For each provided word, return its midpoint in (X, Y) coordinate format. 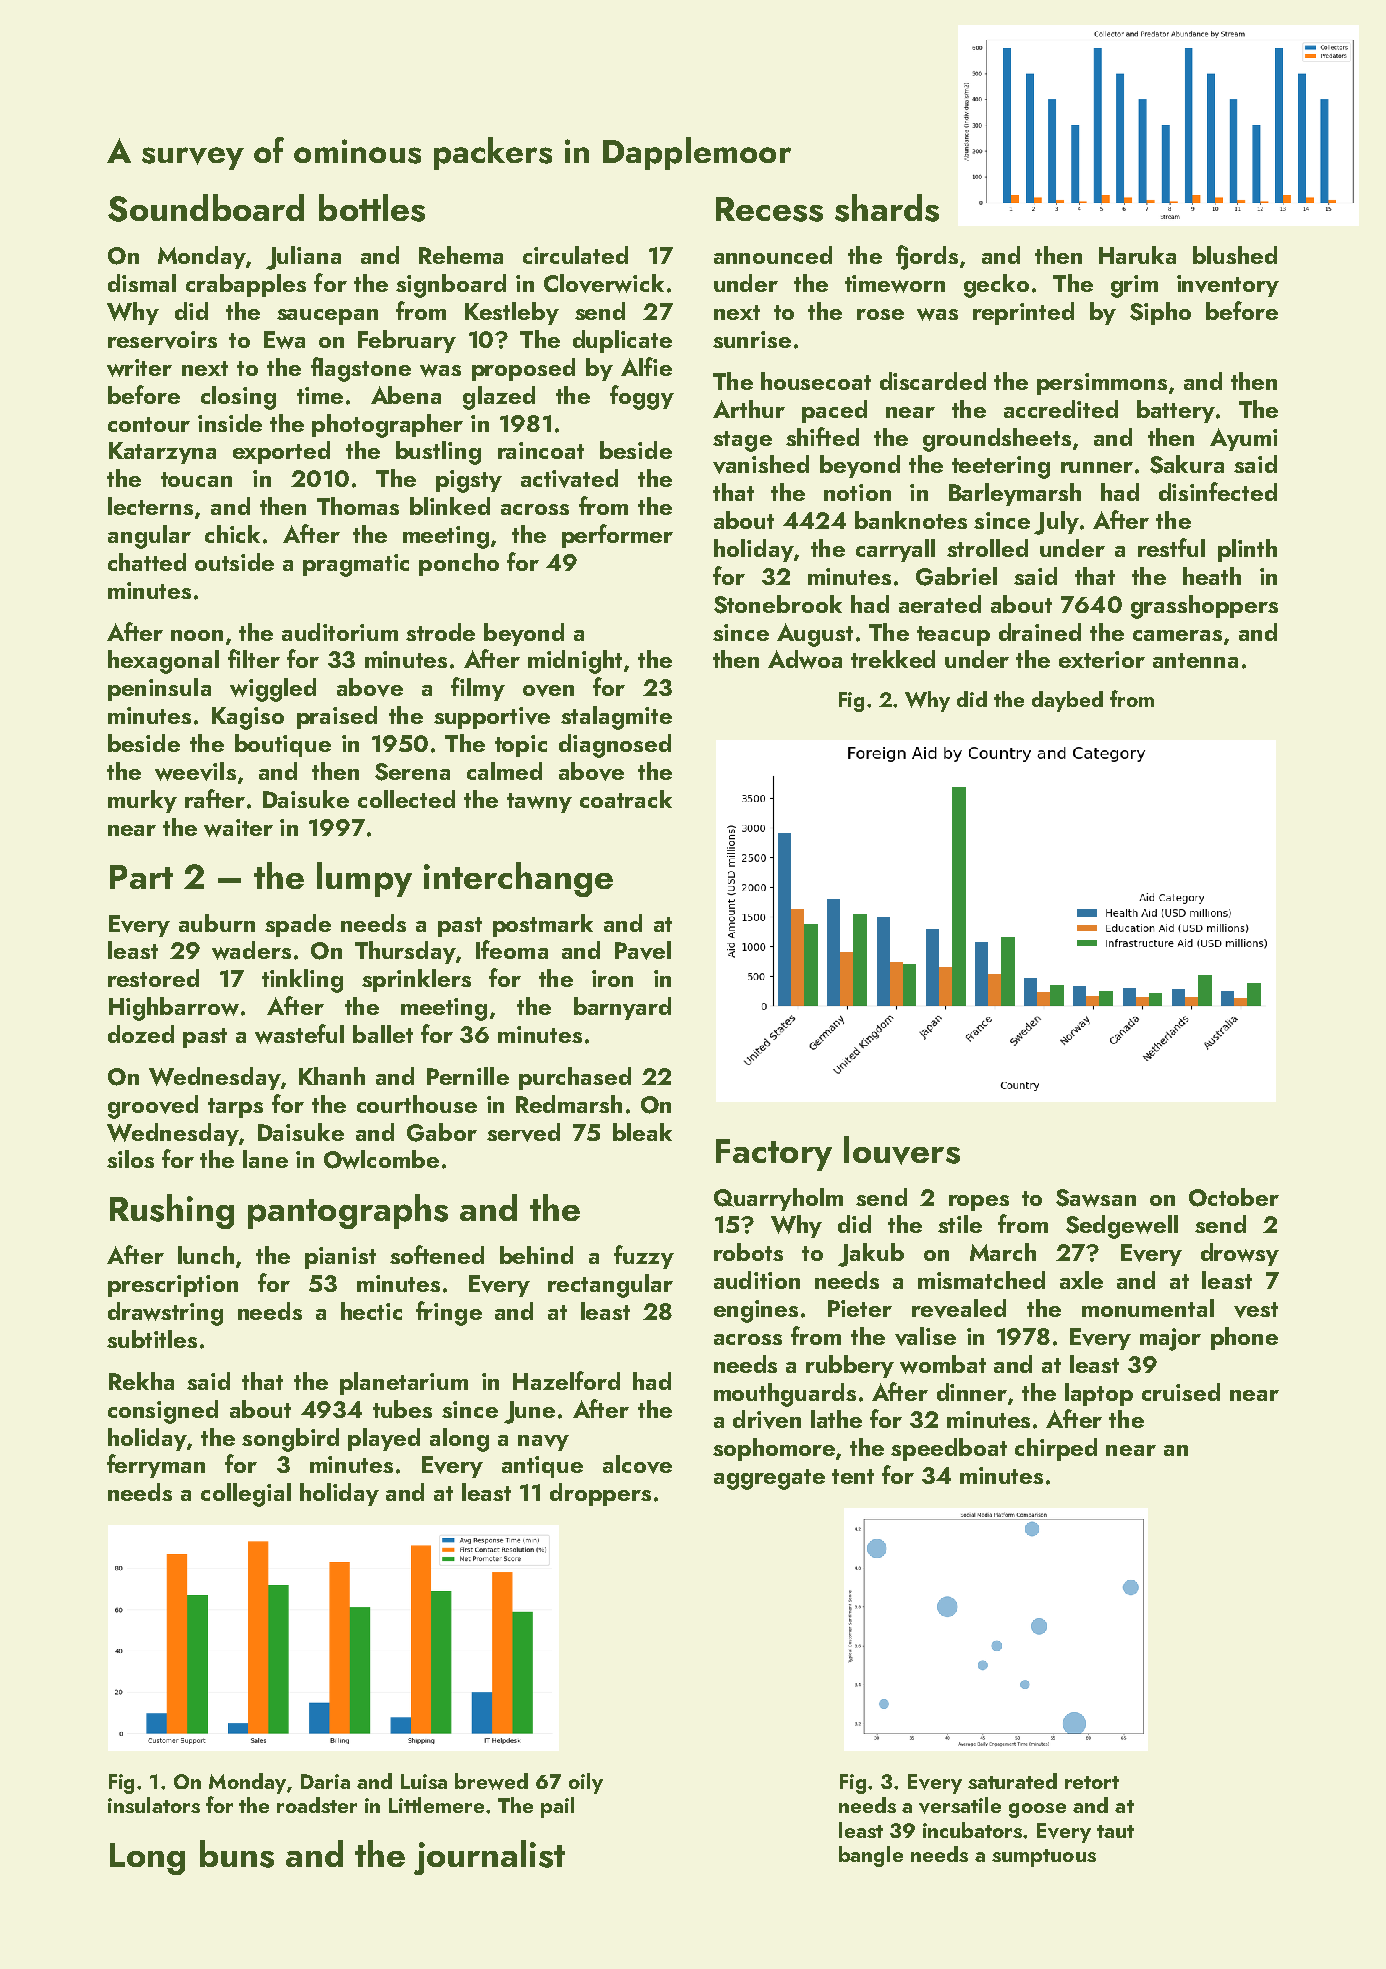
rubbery (850, 1366)
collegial (246, 1495)
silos (130, 1159)
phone (1244, 1338)
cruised (1181, 1392)
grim (1134, 286)
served (523, 1132)
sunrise (752, 339)
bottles (372, 208)
